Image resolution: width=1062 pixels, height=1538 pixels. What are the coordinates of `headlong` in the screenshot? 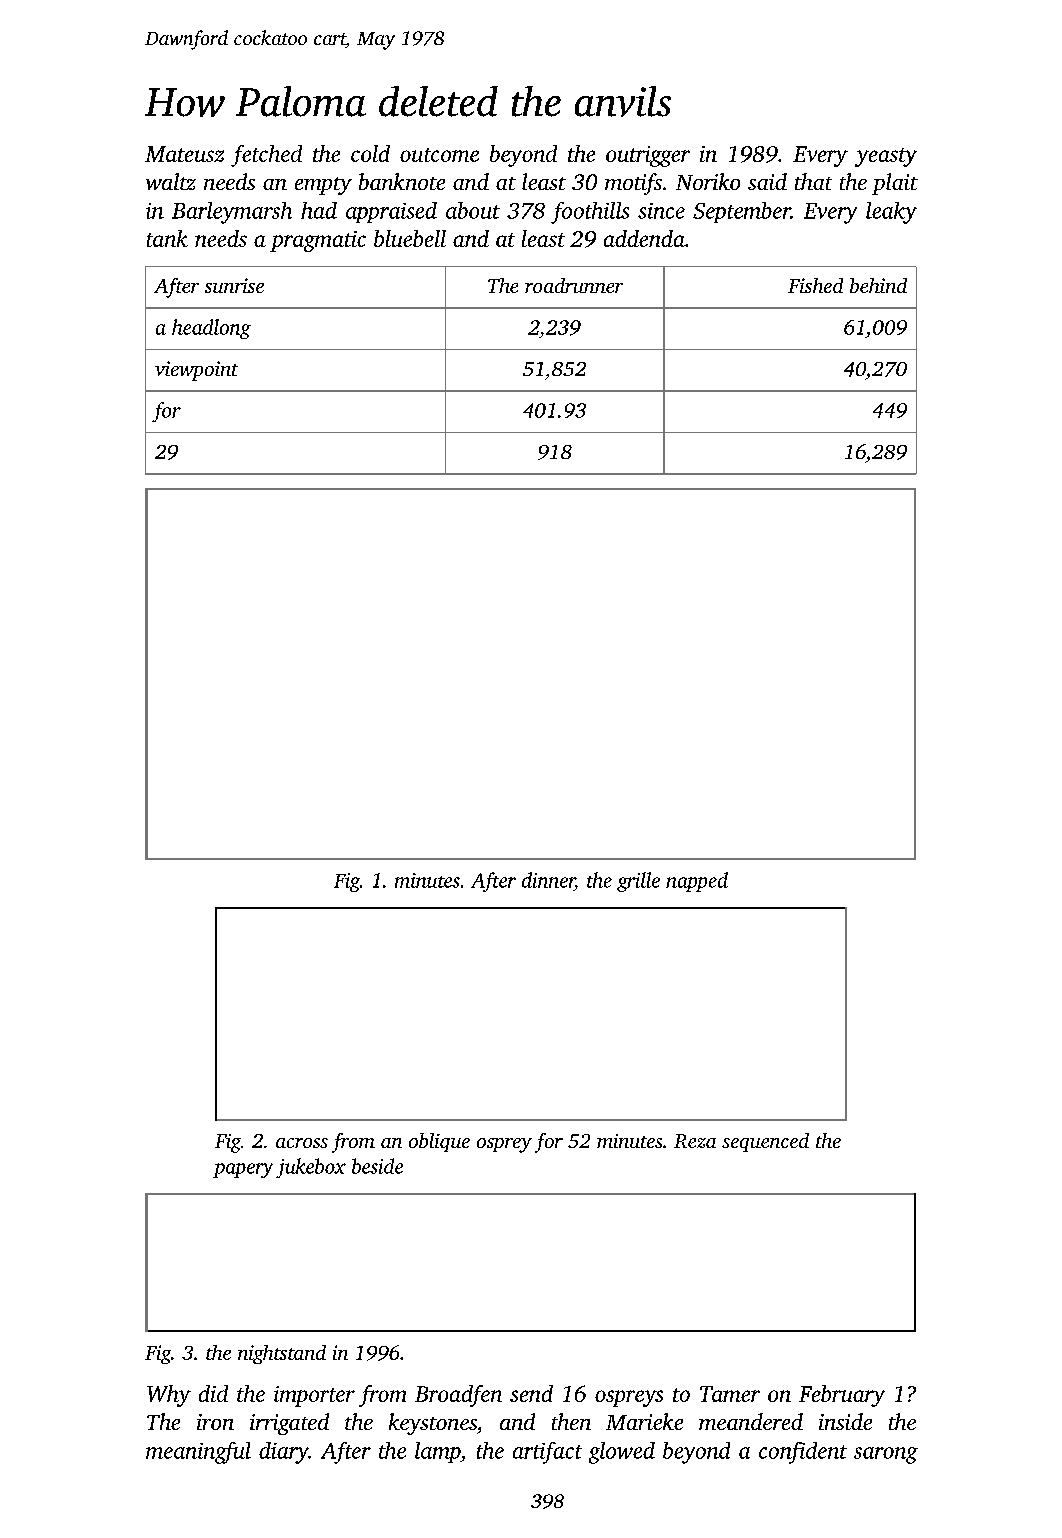 It's located at (211, 329).
